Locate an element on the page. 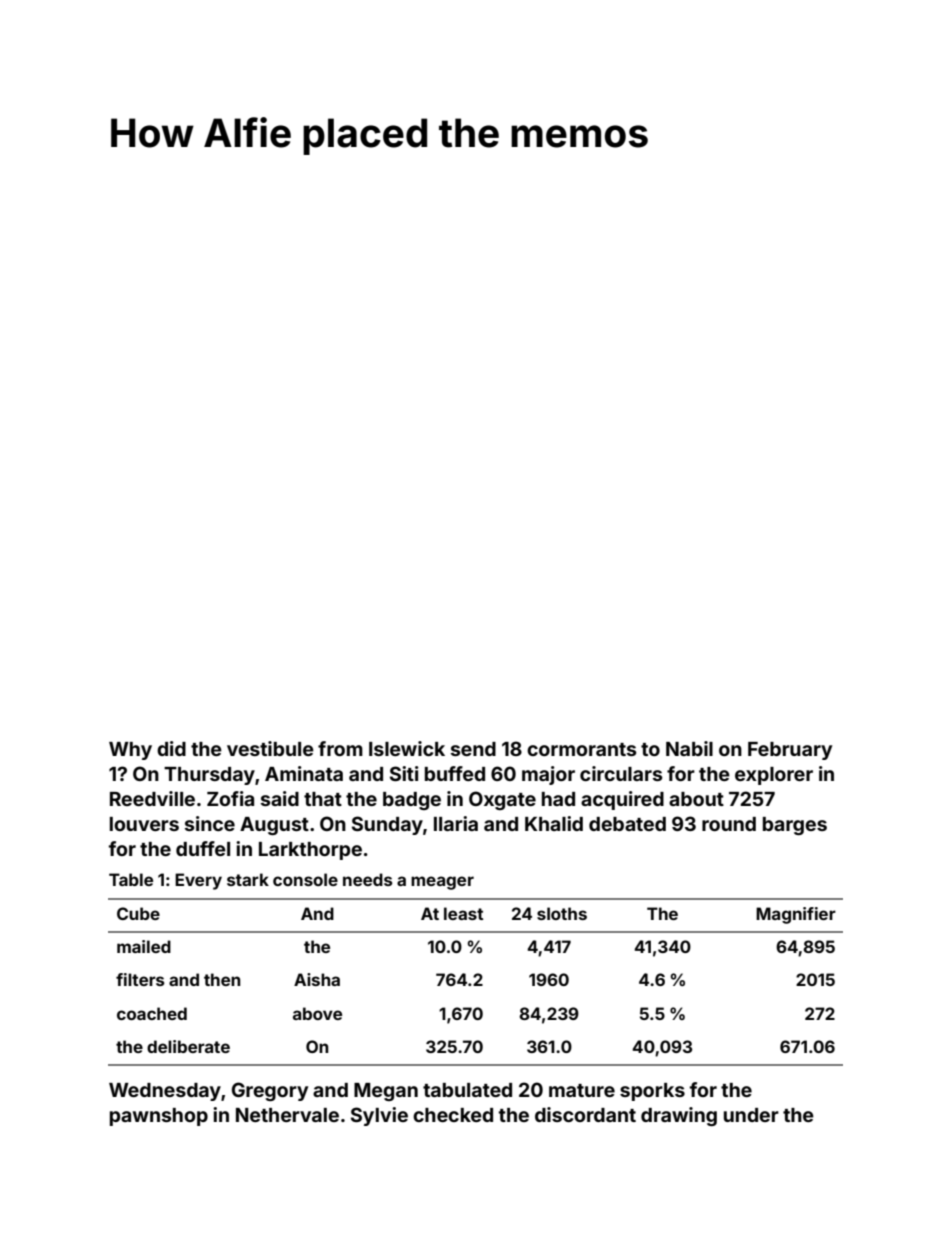 Image resolution: width=952 pixels, height=1233 pixels. coached is located at coordinates (152, 1013).
